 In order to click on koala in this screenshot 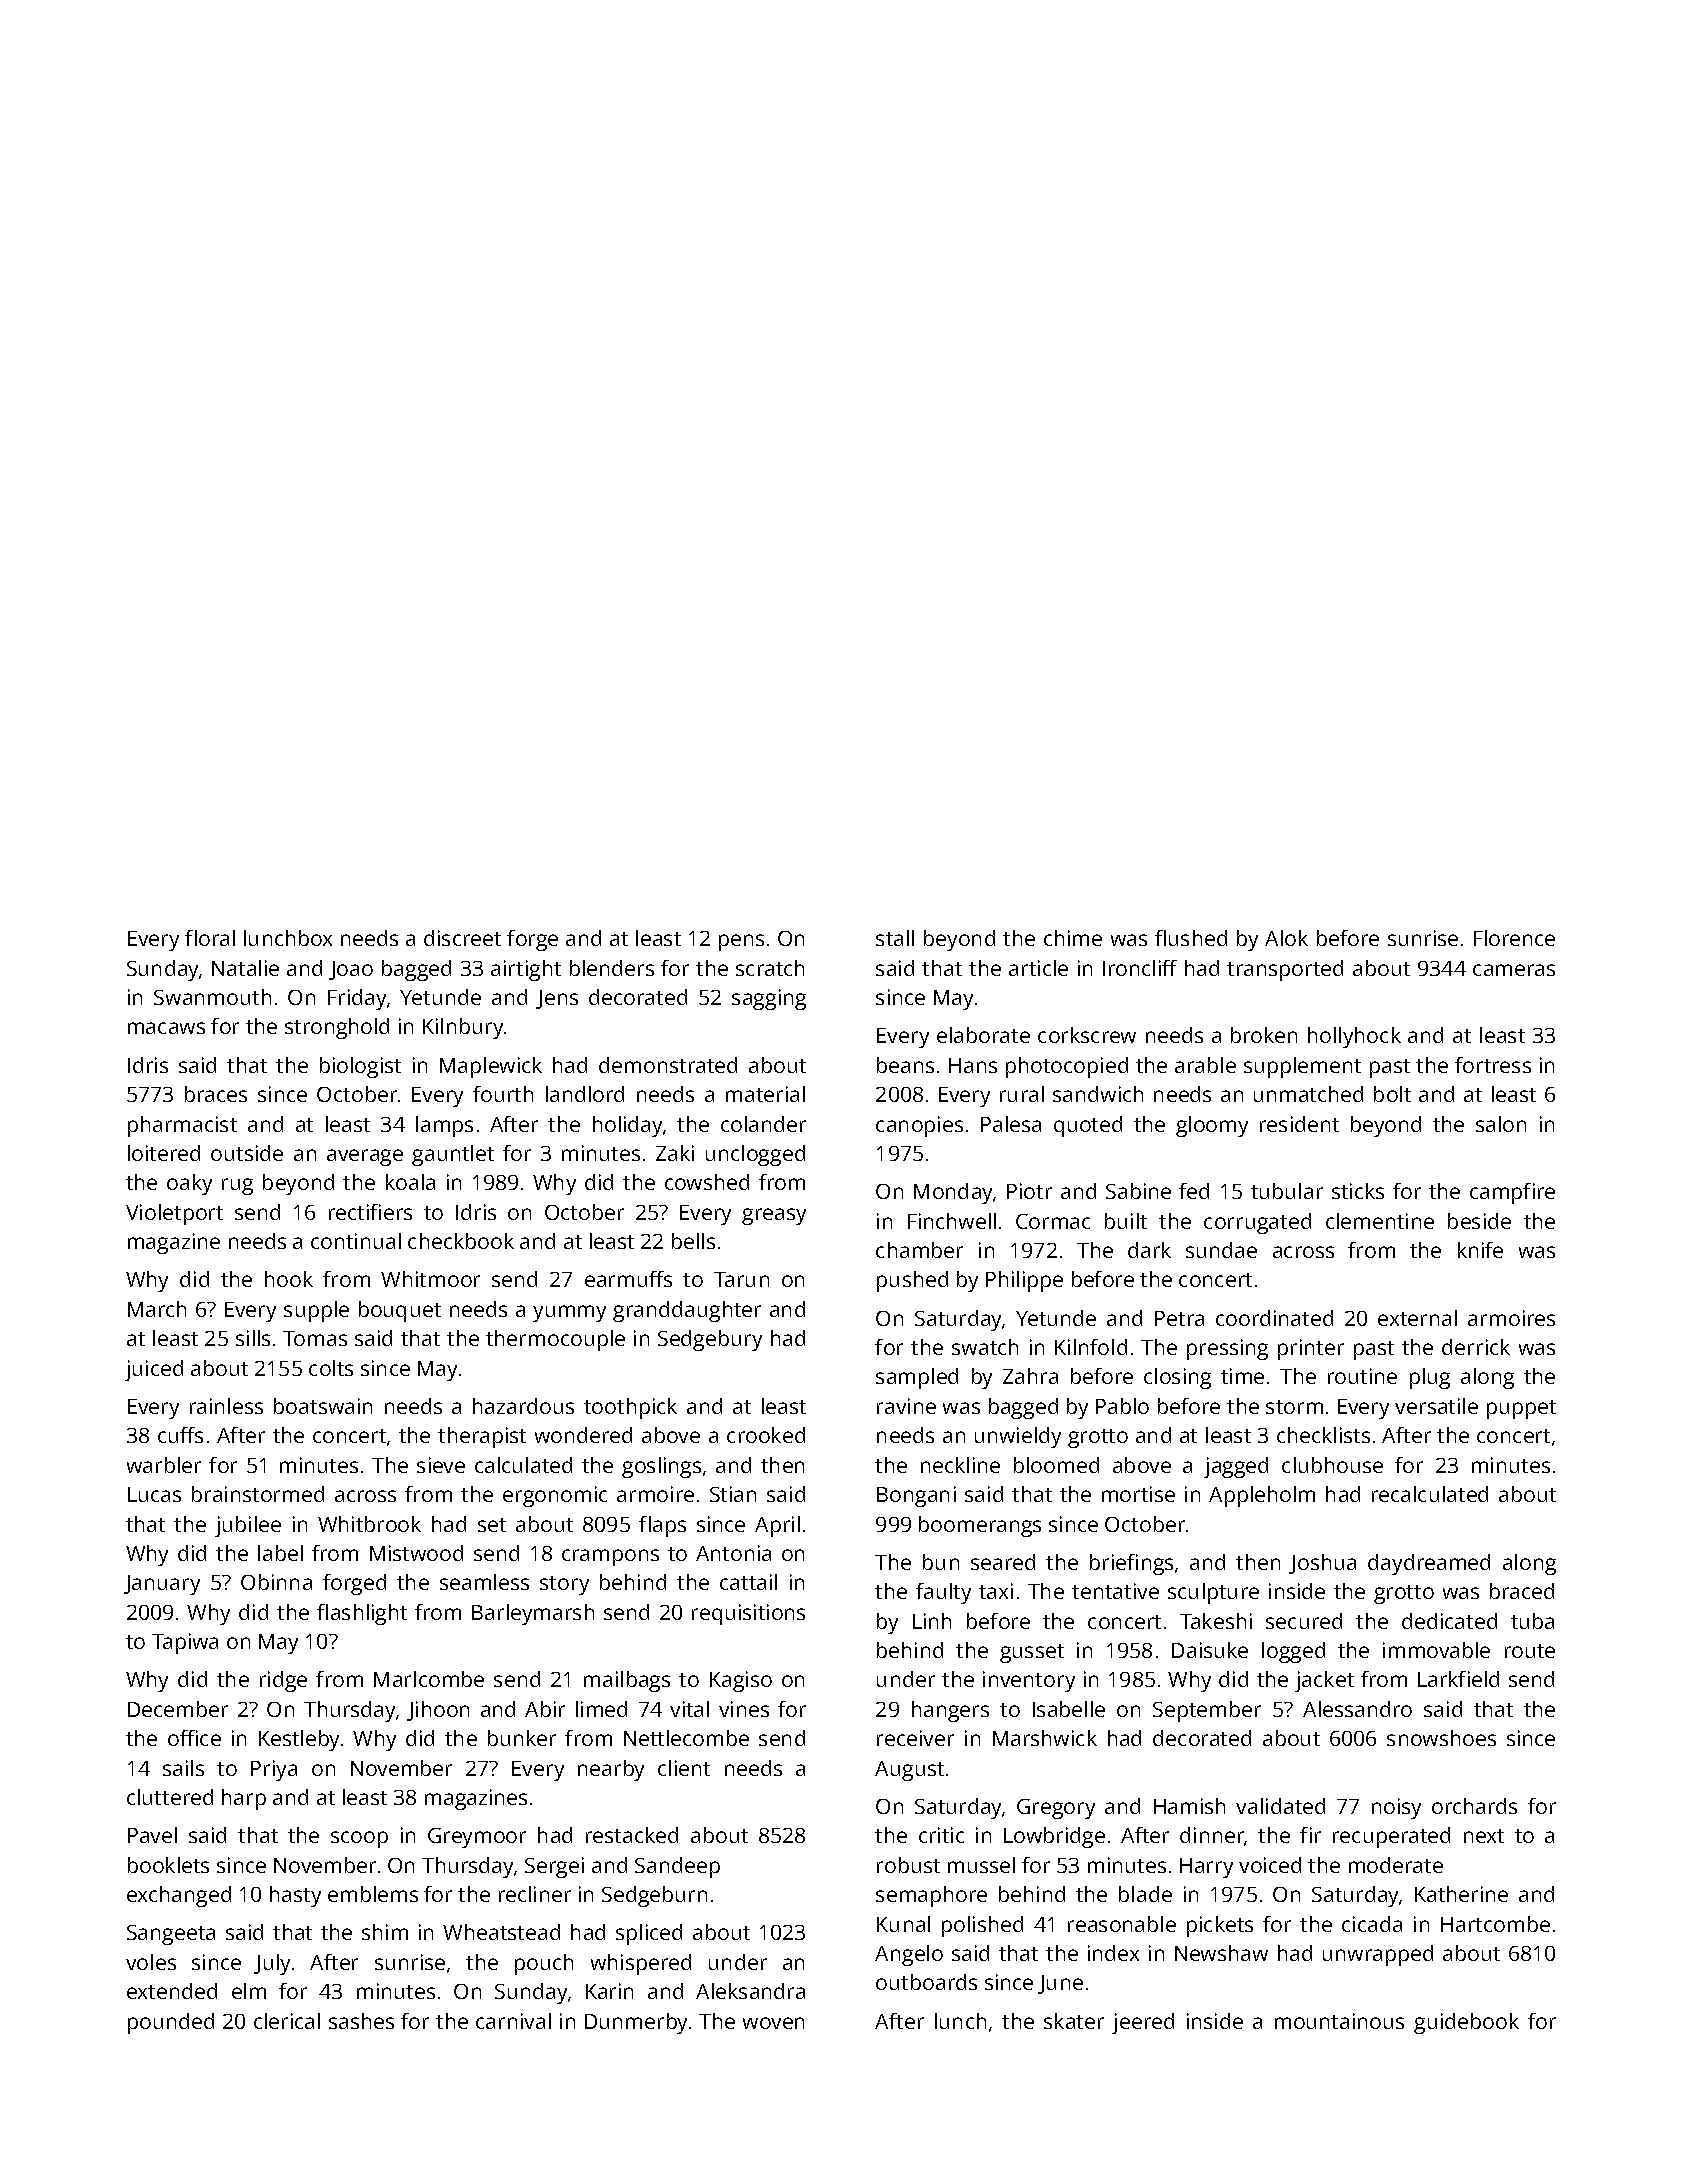, I will do `click(410, 1182)`.
